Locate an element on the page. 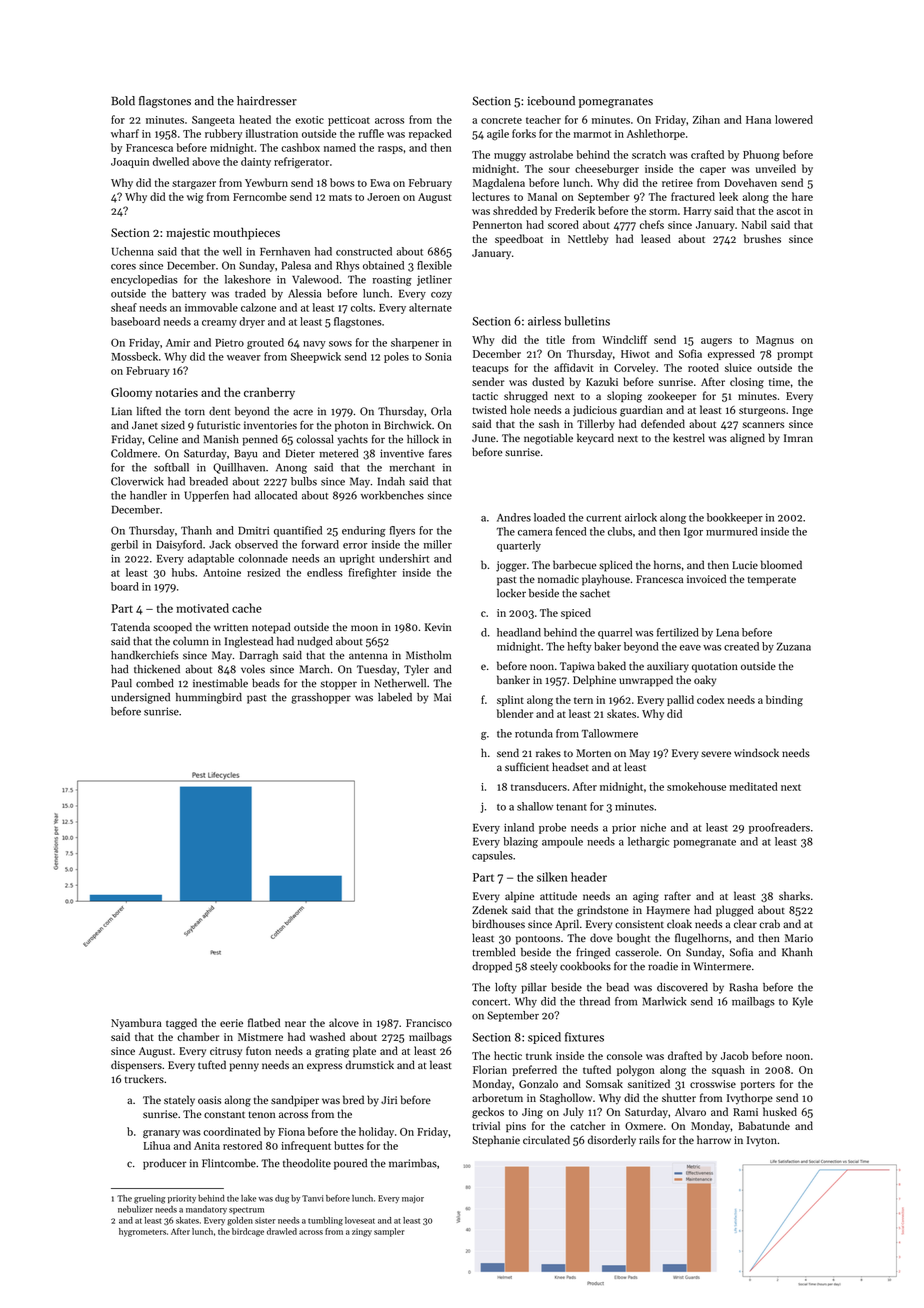 This document has width=924, height=1308. Stephanie is located at coordinates (496, 1141).
